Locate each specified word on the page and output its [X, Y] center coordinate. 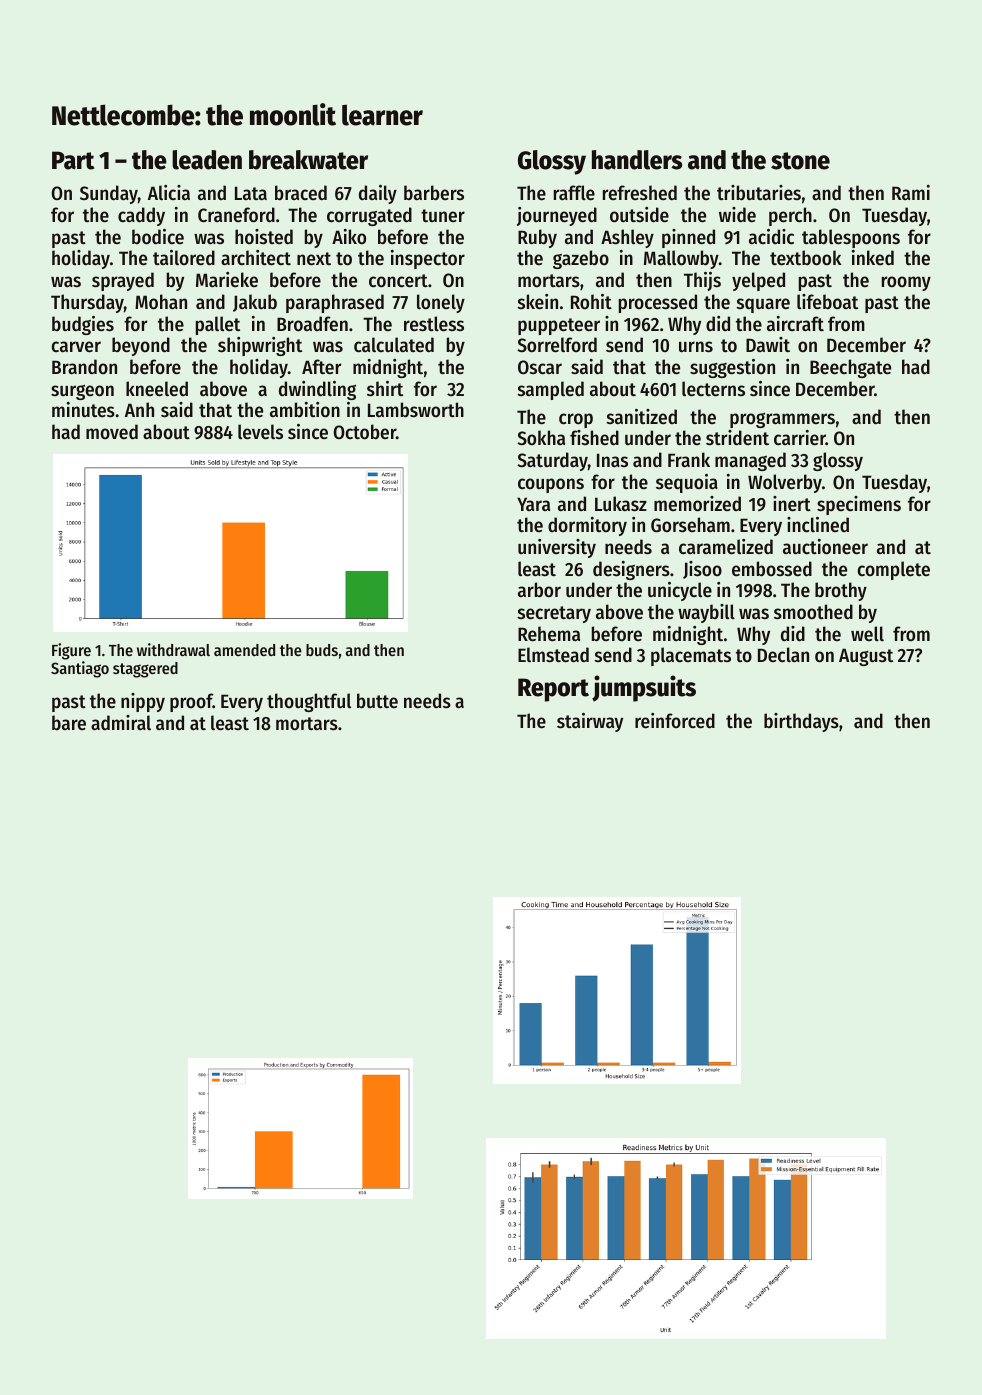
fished [594, 438]
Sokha [541, 438]
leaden [207, 160]
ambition [305, 410]
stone [800, 161]
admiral [121, 723]
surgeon [82, 392]
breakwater [308, 160]
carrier [800, 438]
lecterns [713, 389]
